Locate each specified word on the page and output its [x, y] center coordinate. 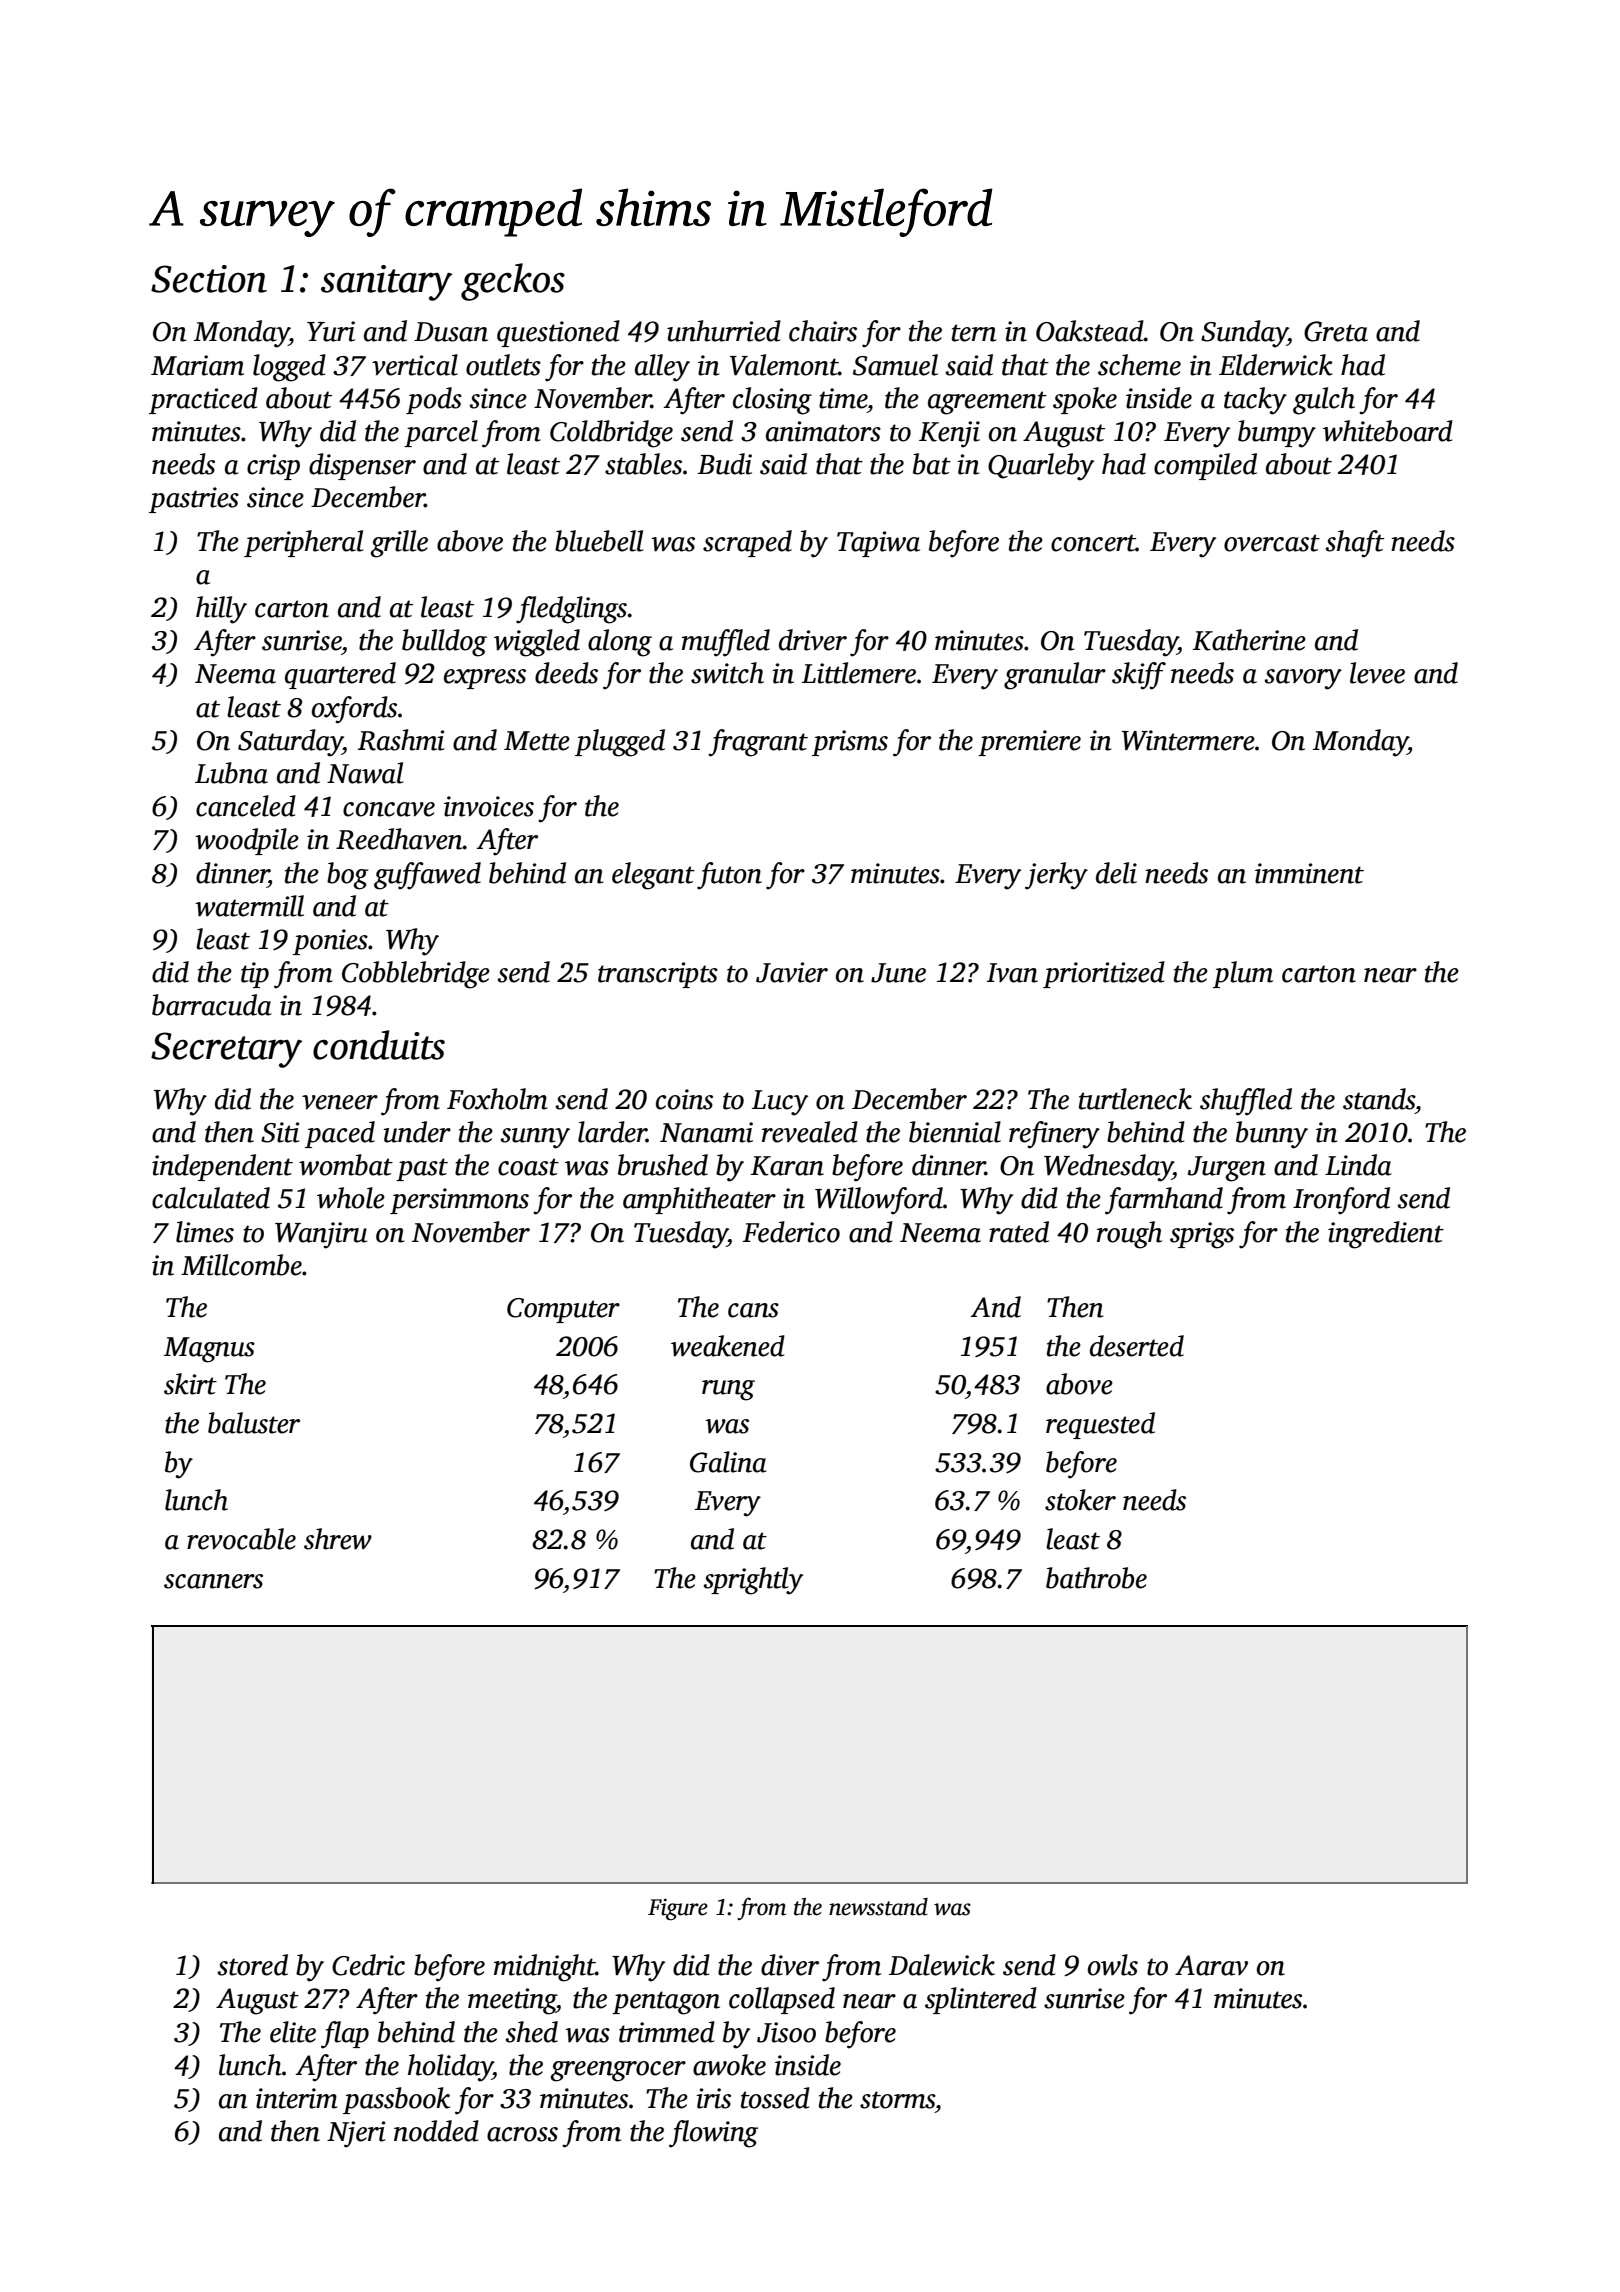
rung [728, 1390]
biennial [955, 1132]
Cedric [368, 1965]
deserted [1137, 1346]
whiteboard [1388, 431]
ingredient [1386, 1235]
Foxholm [497, 1099]
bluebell [599, 541]
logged [289, 368]
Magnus [209, 1350]
